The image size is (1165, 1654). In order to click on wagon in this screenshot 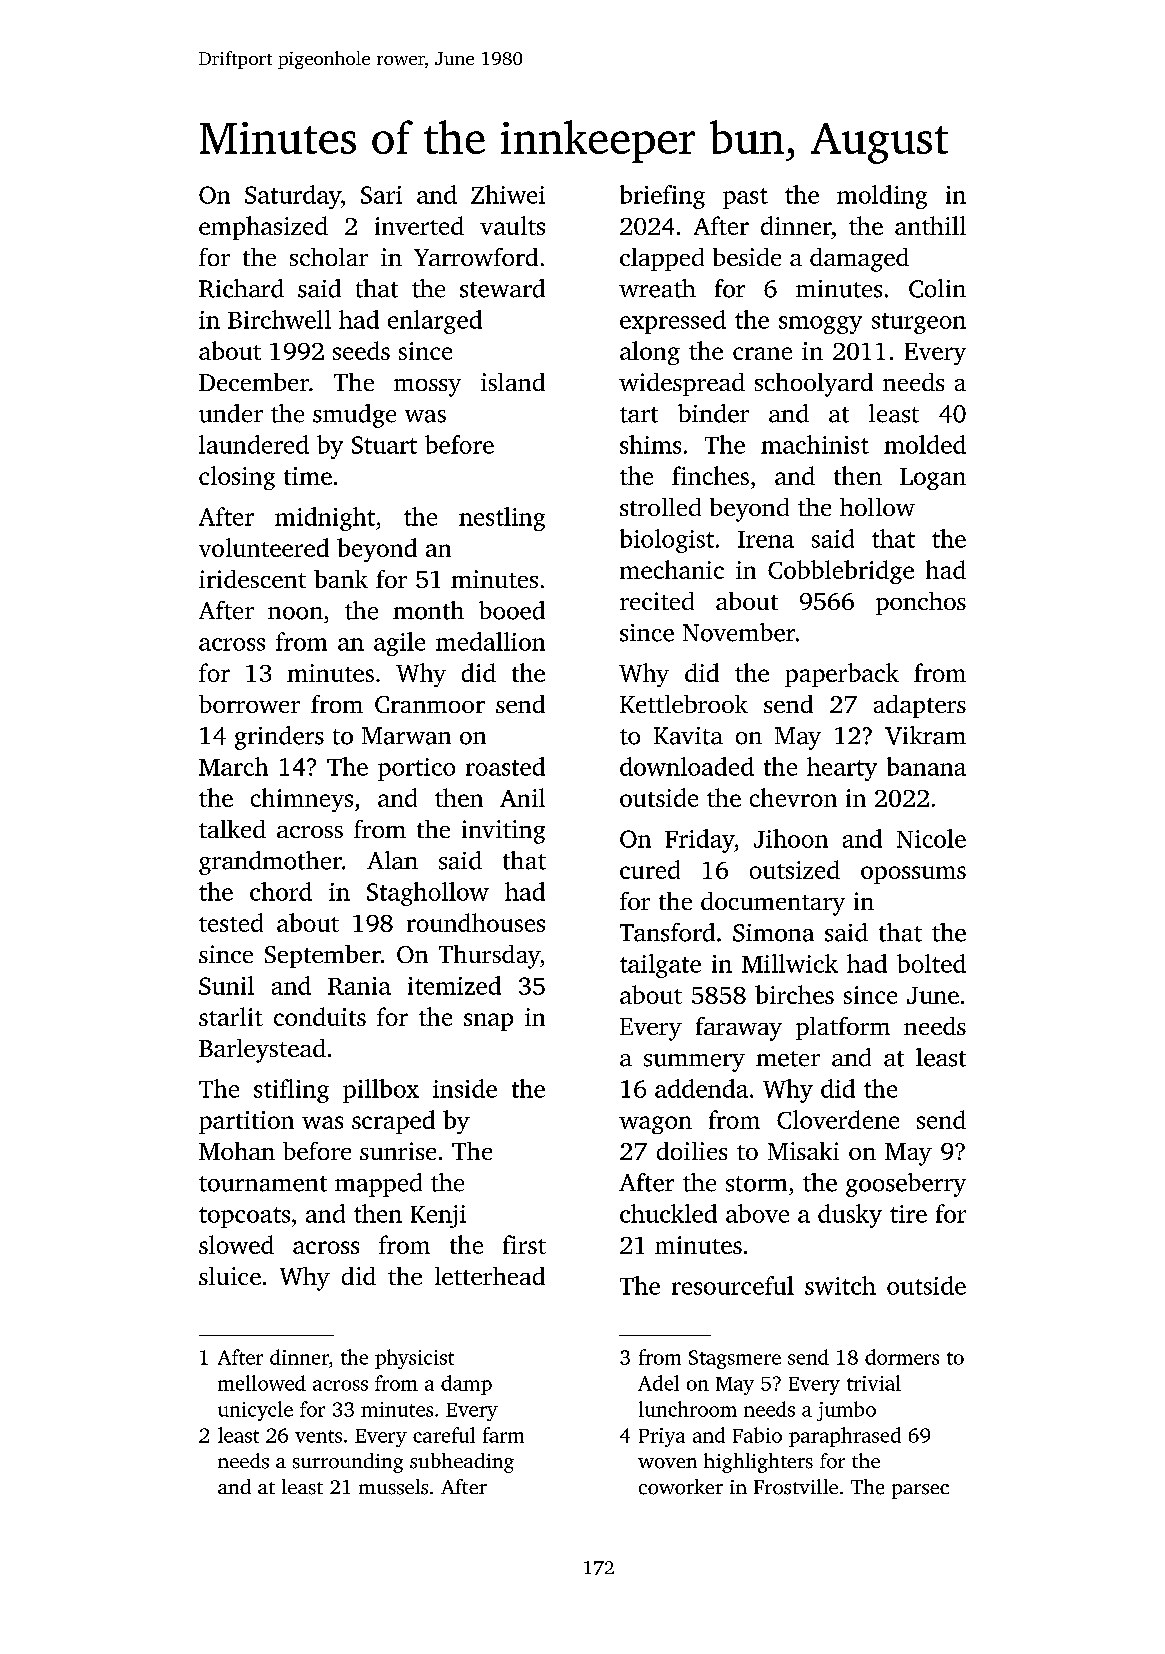, I will do `click(655, 1125)`.
